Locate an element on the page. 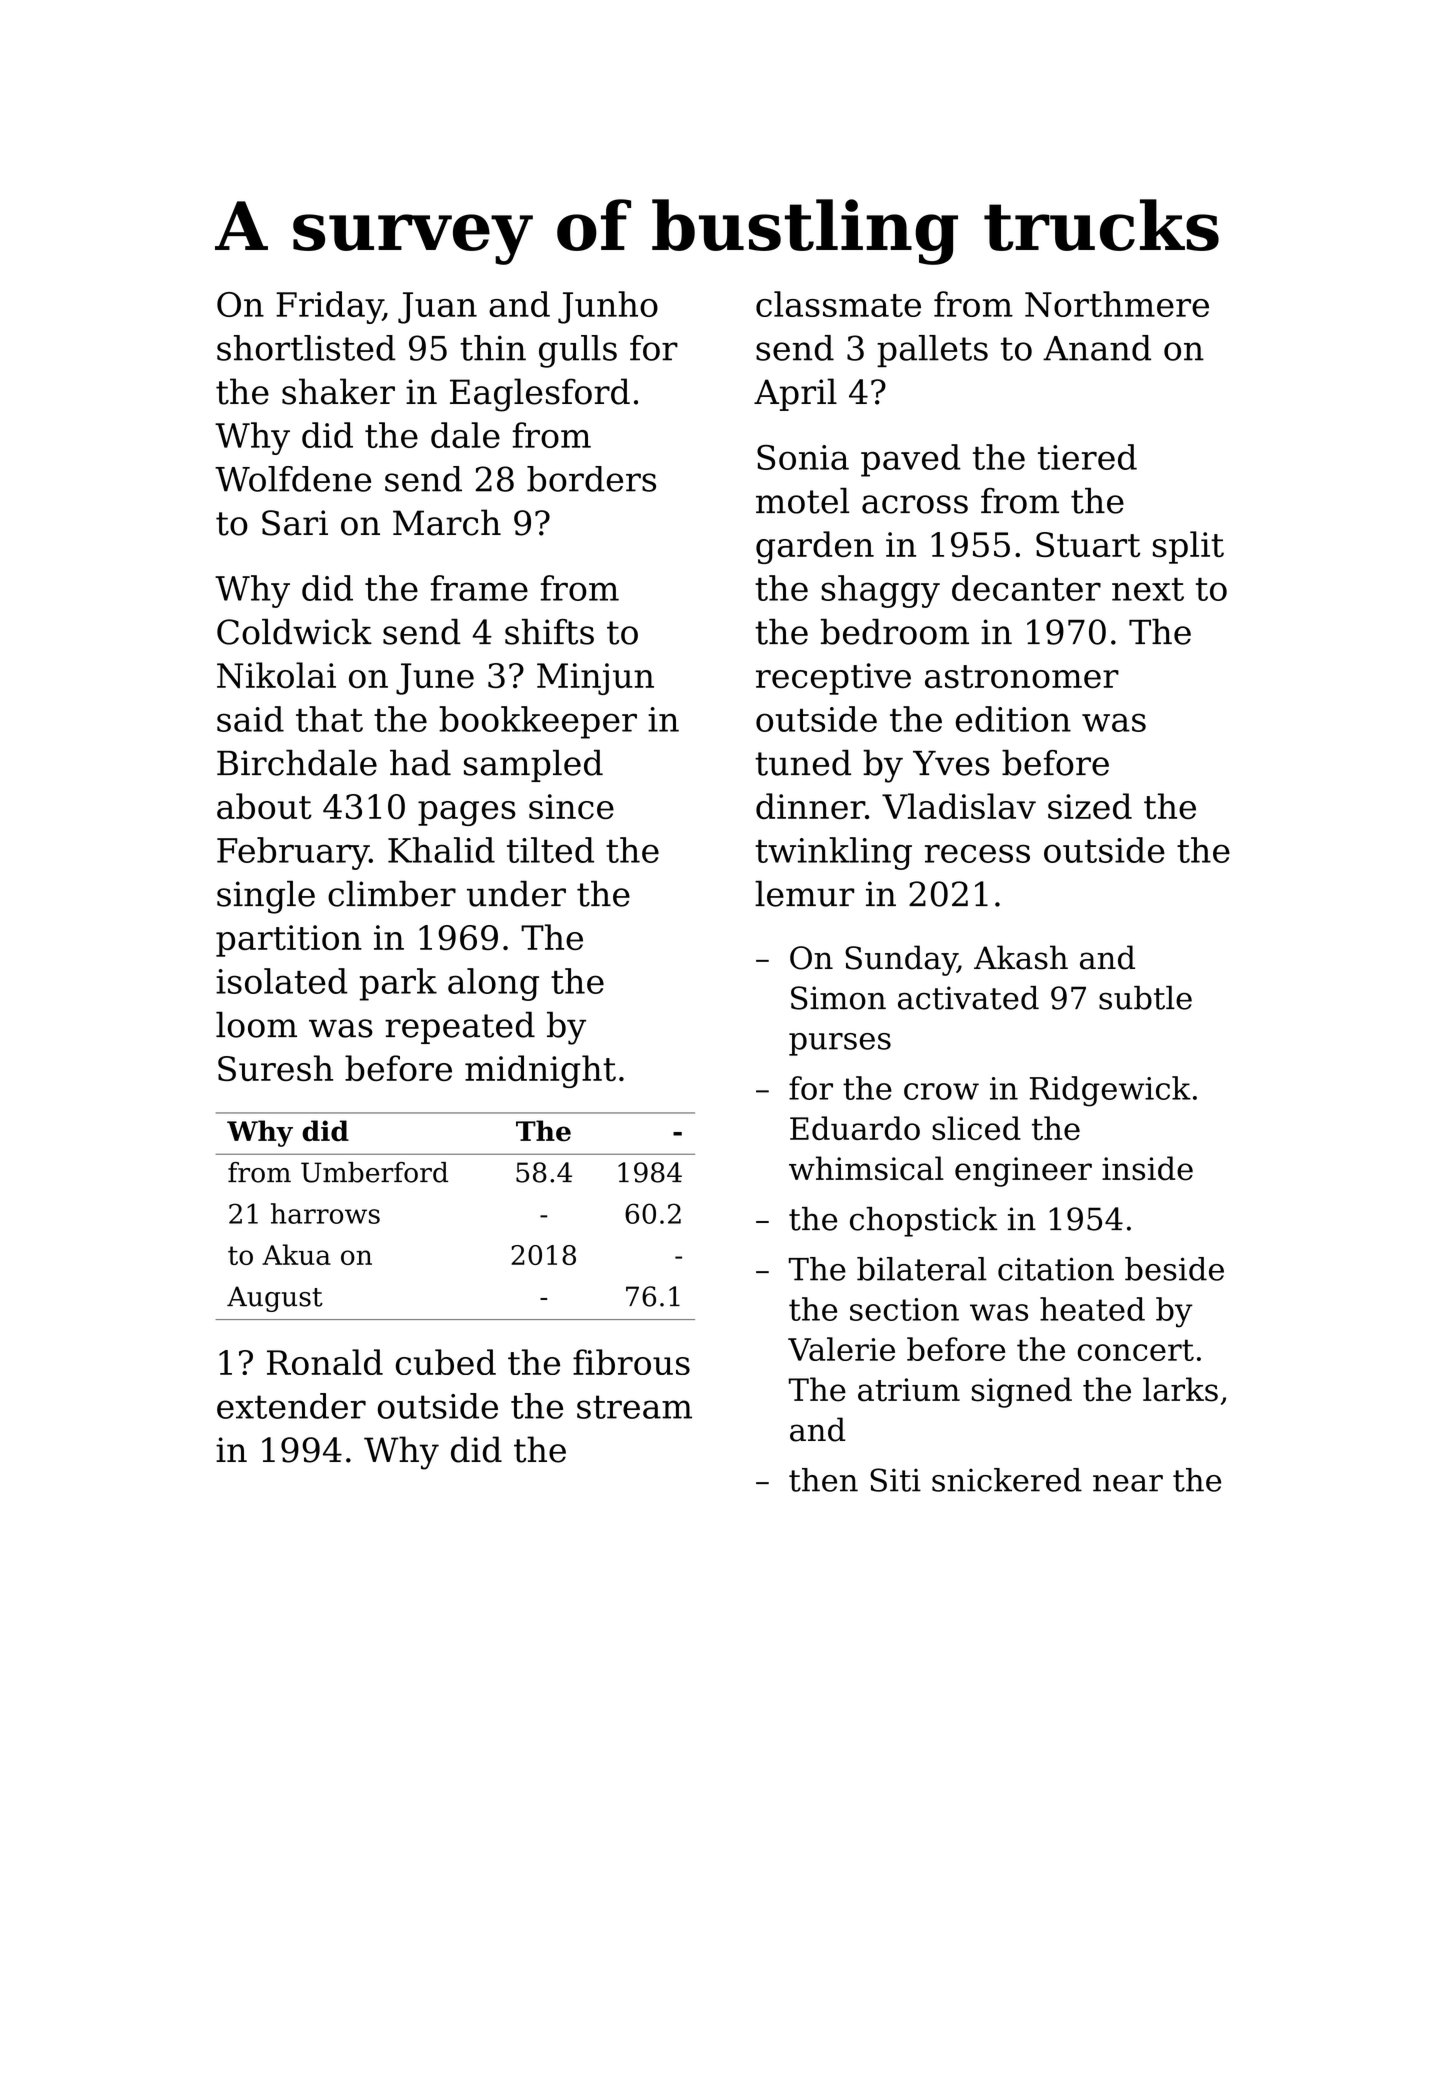  Coldwick is located at coordinates (294, 632).
